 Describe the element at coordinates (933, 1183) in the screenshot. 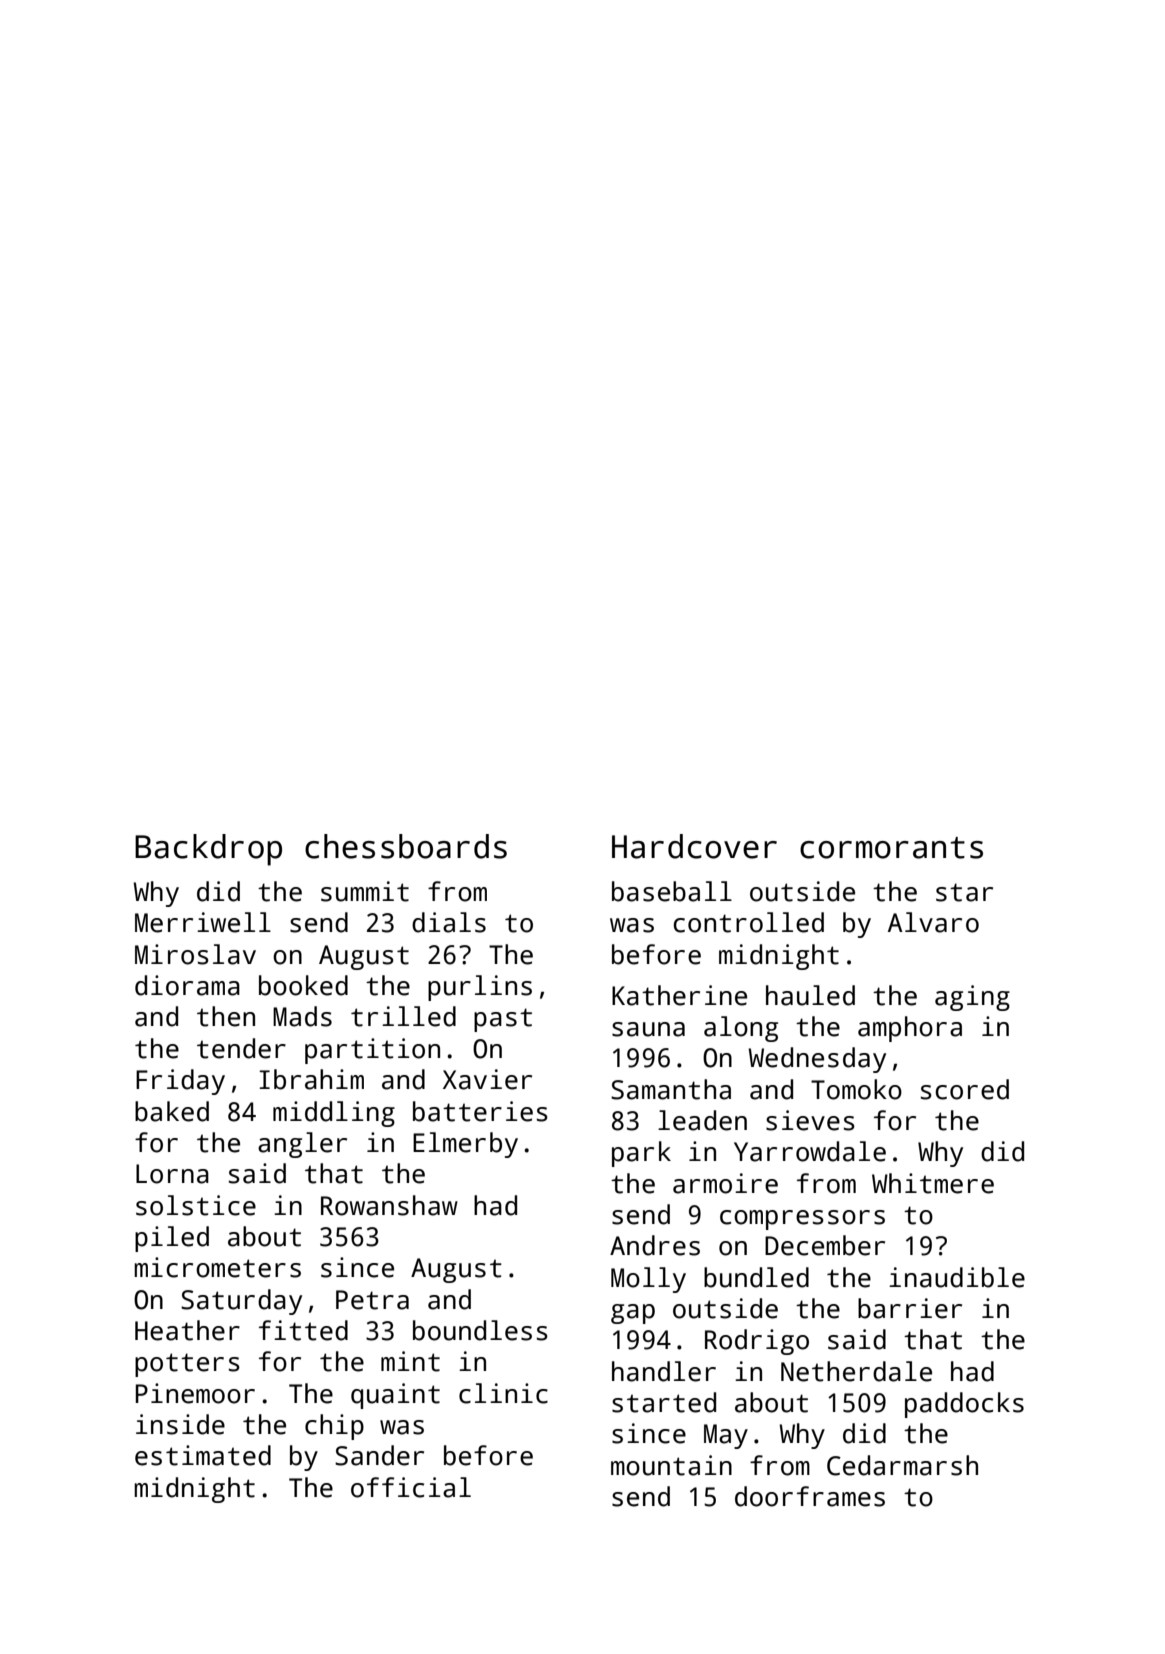

I see `Whitmere` at that location.
